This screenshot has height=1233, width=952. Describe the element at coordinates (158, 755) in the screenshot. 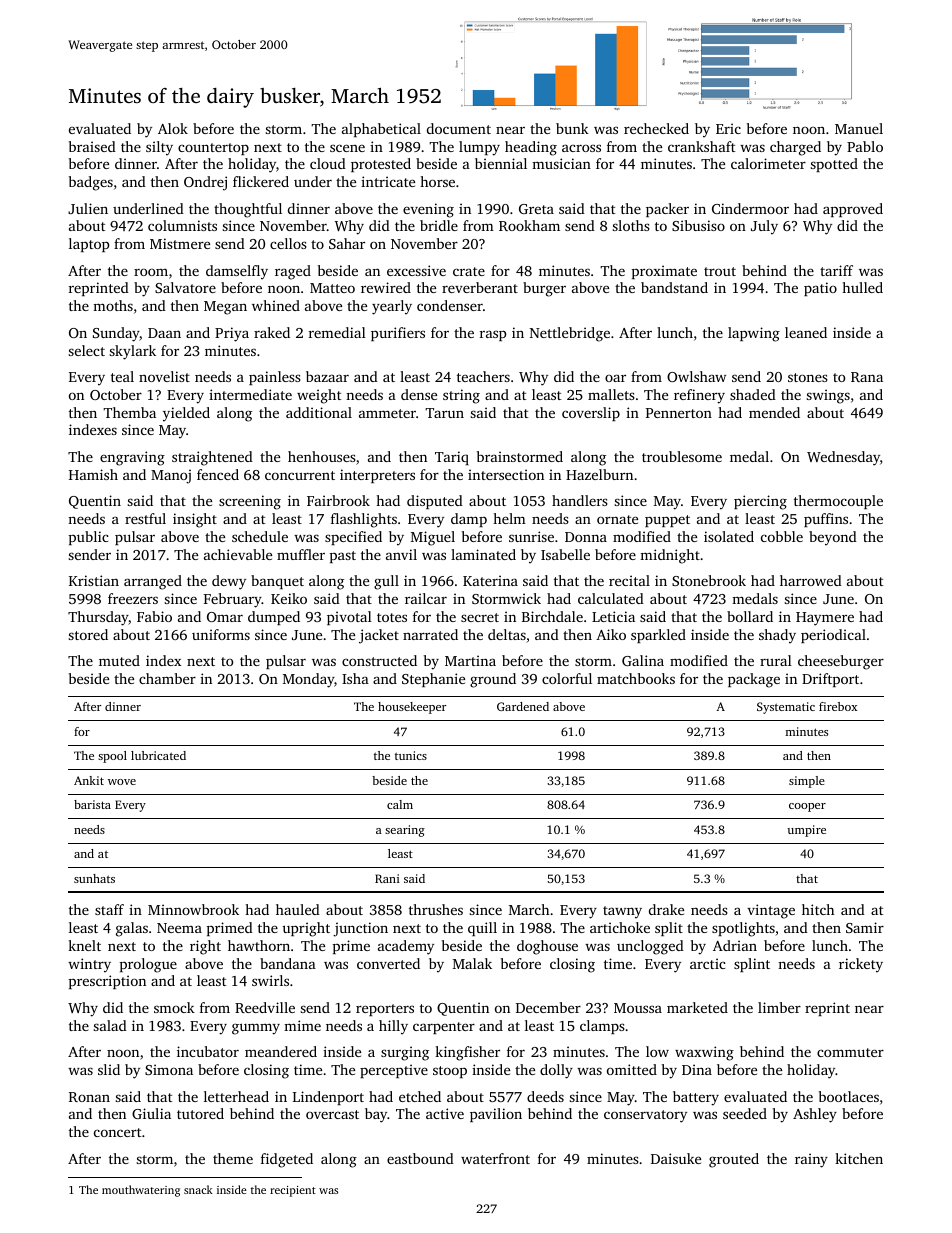

I see `lubricated` at that location.
